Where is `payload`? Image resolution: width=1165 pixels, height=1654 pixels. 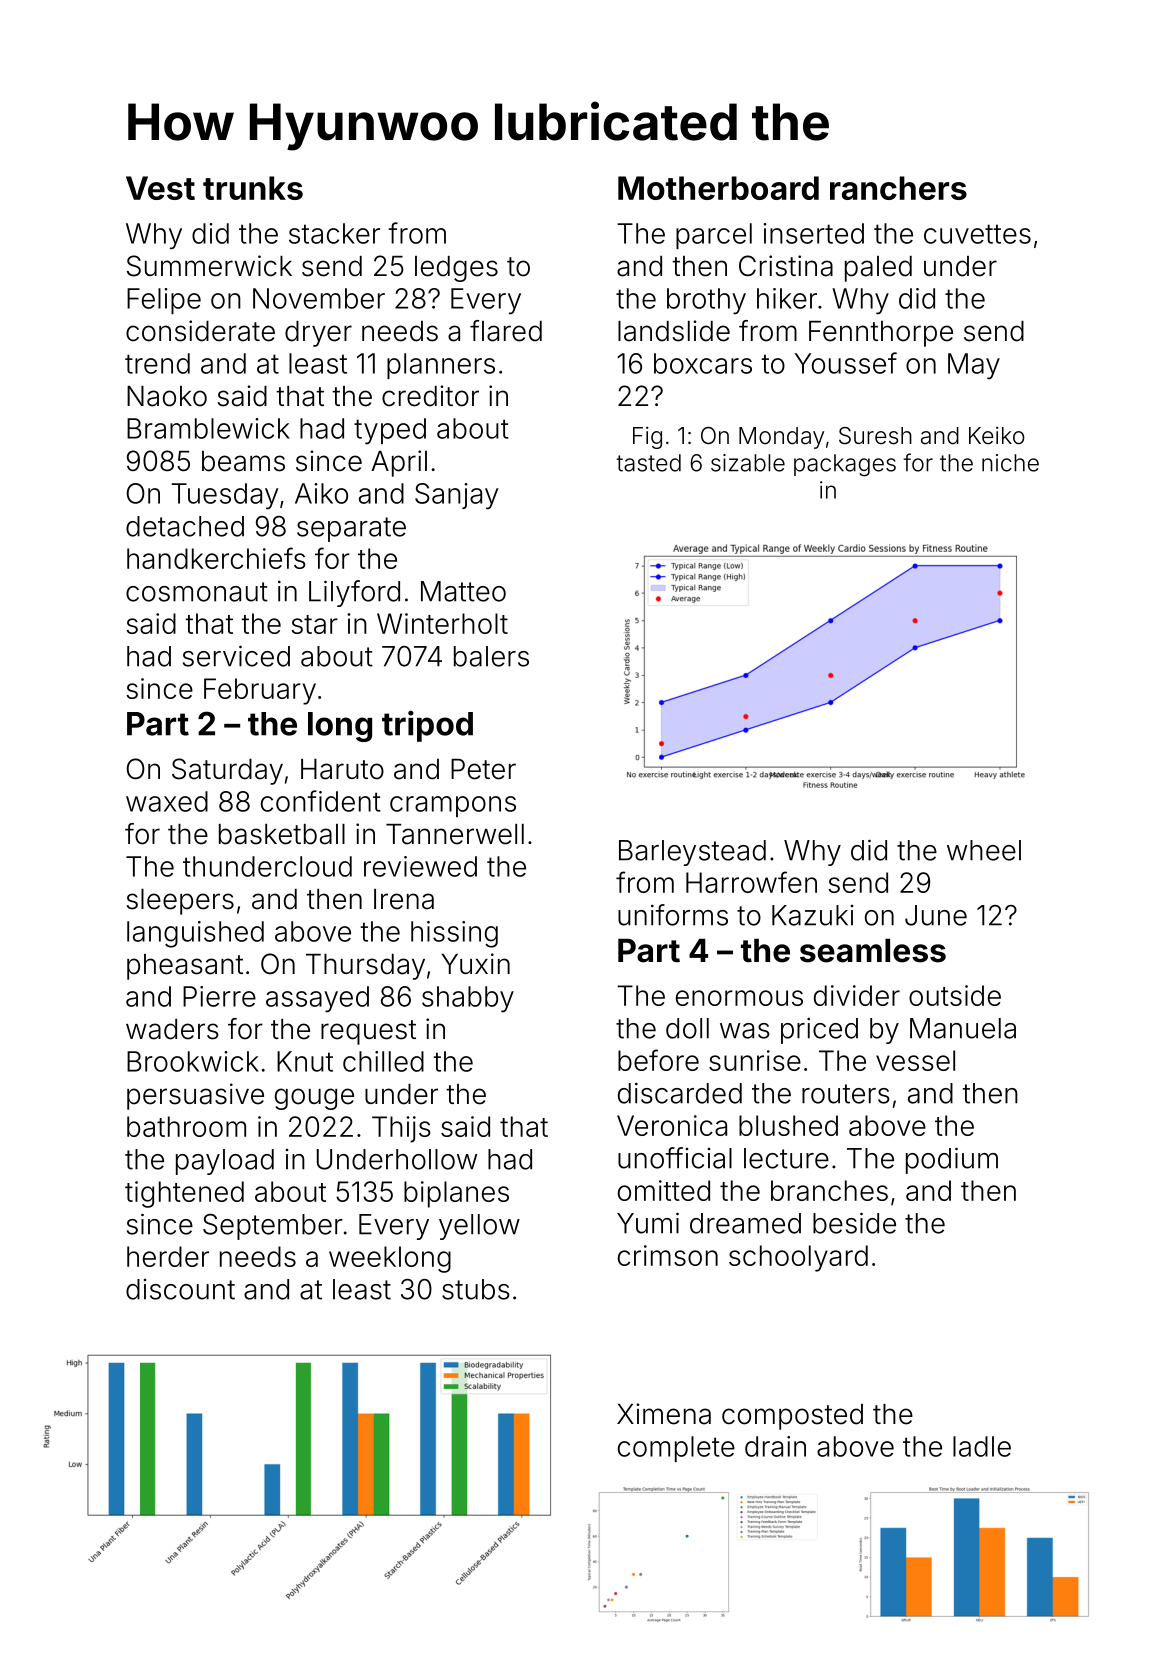
payload is located at coordinates (225, 1162).
